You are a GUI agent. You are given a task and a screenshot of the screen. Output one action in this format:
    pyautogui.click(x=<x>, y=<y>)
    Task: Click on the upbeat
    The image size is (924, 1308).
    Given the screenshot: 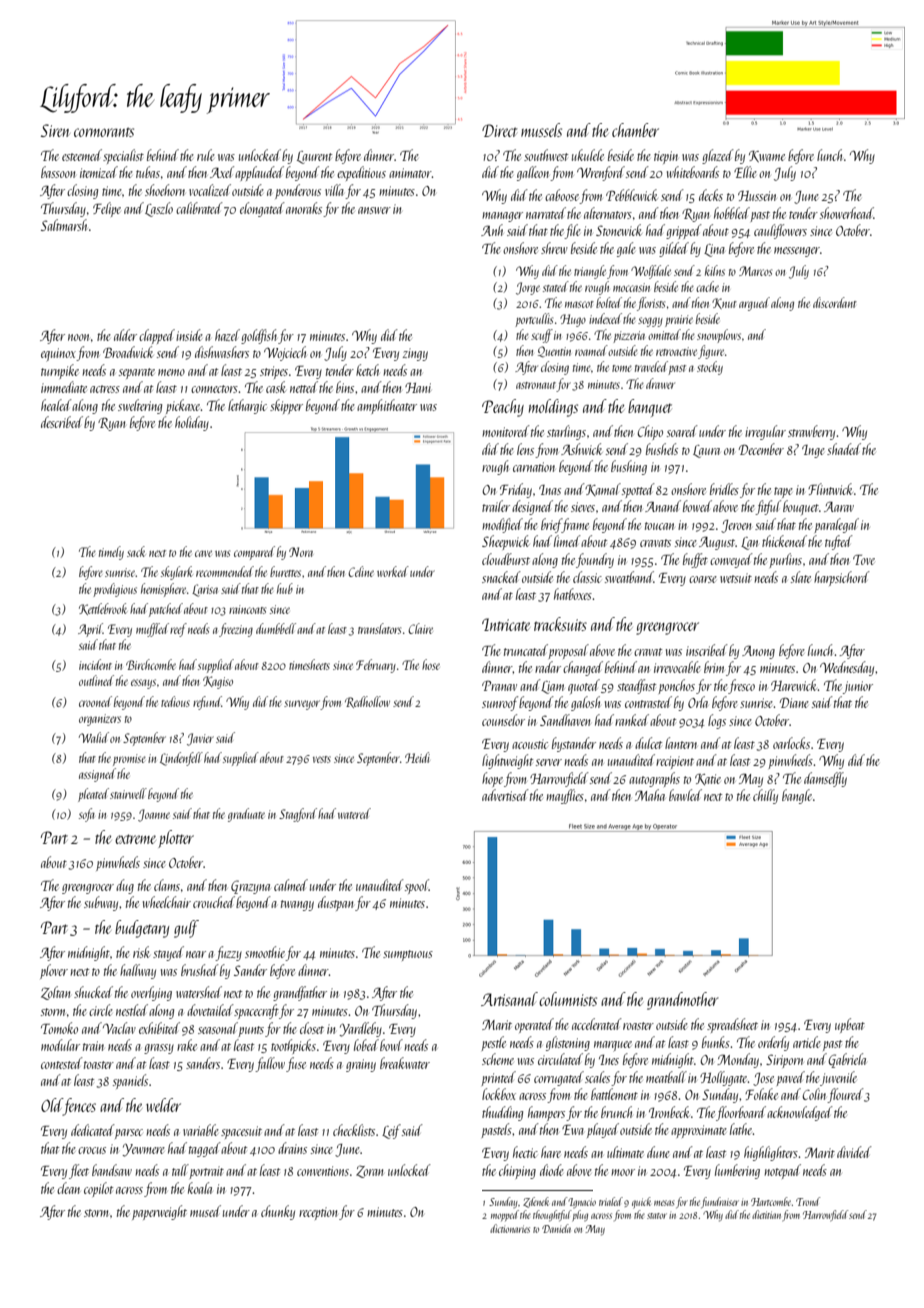 What is the action you would take?
    pyautogui.click(x=850, y=1025)
